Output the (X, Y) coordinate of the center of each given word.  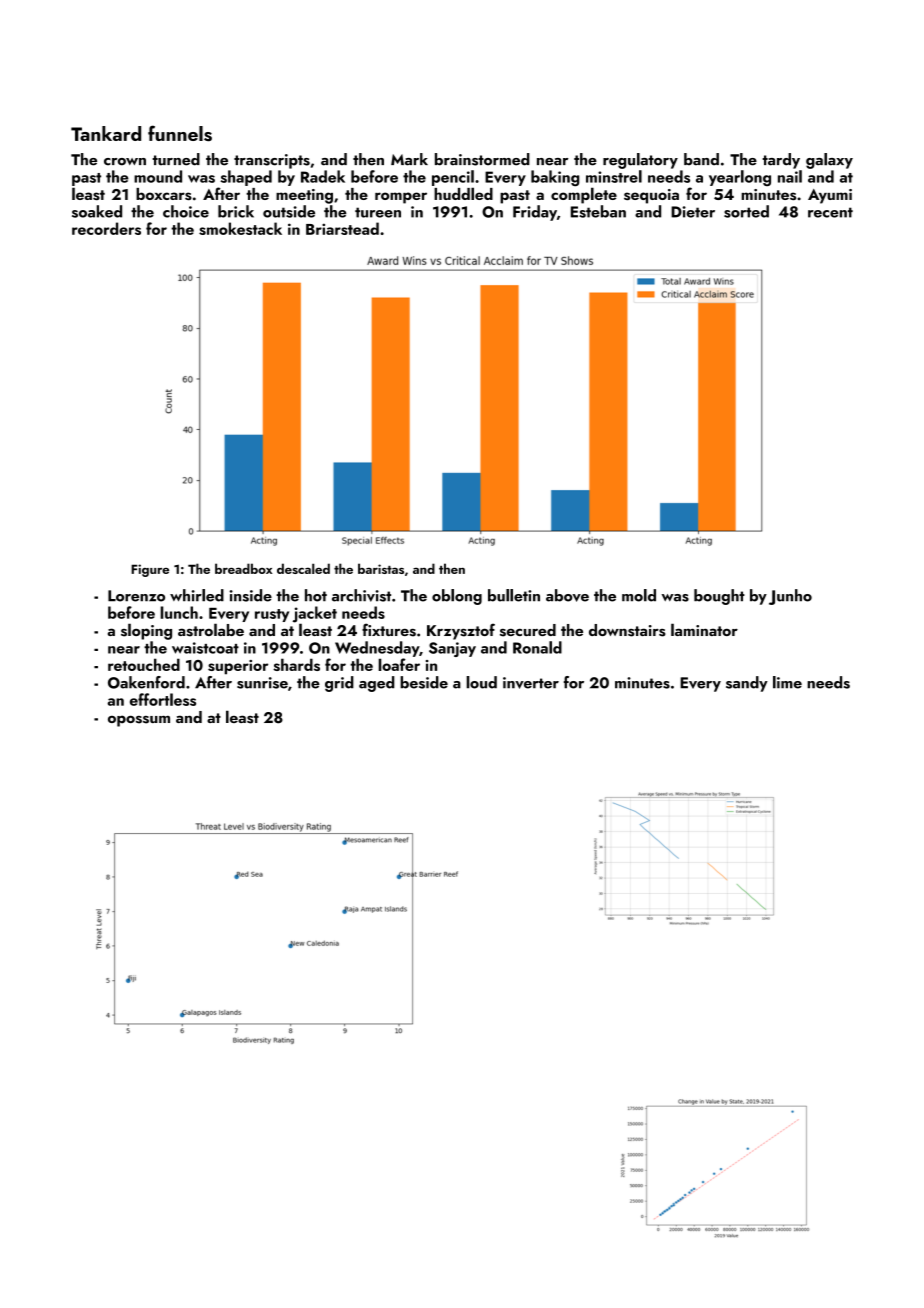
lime (787, 682)
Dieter (693, 212)
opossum (139, 721)
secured (528, 630)
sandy (747, 684)
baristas (381, 568)
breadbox (243, 568)
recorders (106, 228)
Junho (790, 597)
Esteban (598, 211)
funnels (180, 133)
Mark (409, 159)
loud (481, 682)
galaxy (829, 161)
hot (316, 595)
